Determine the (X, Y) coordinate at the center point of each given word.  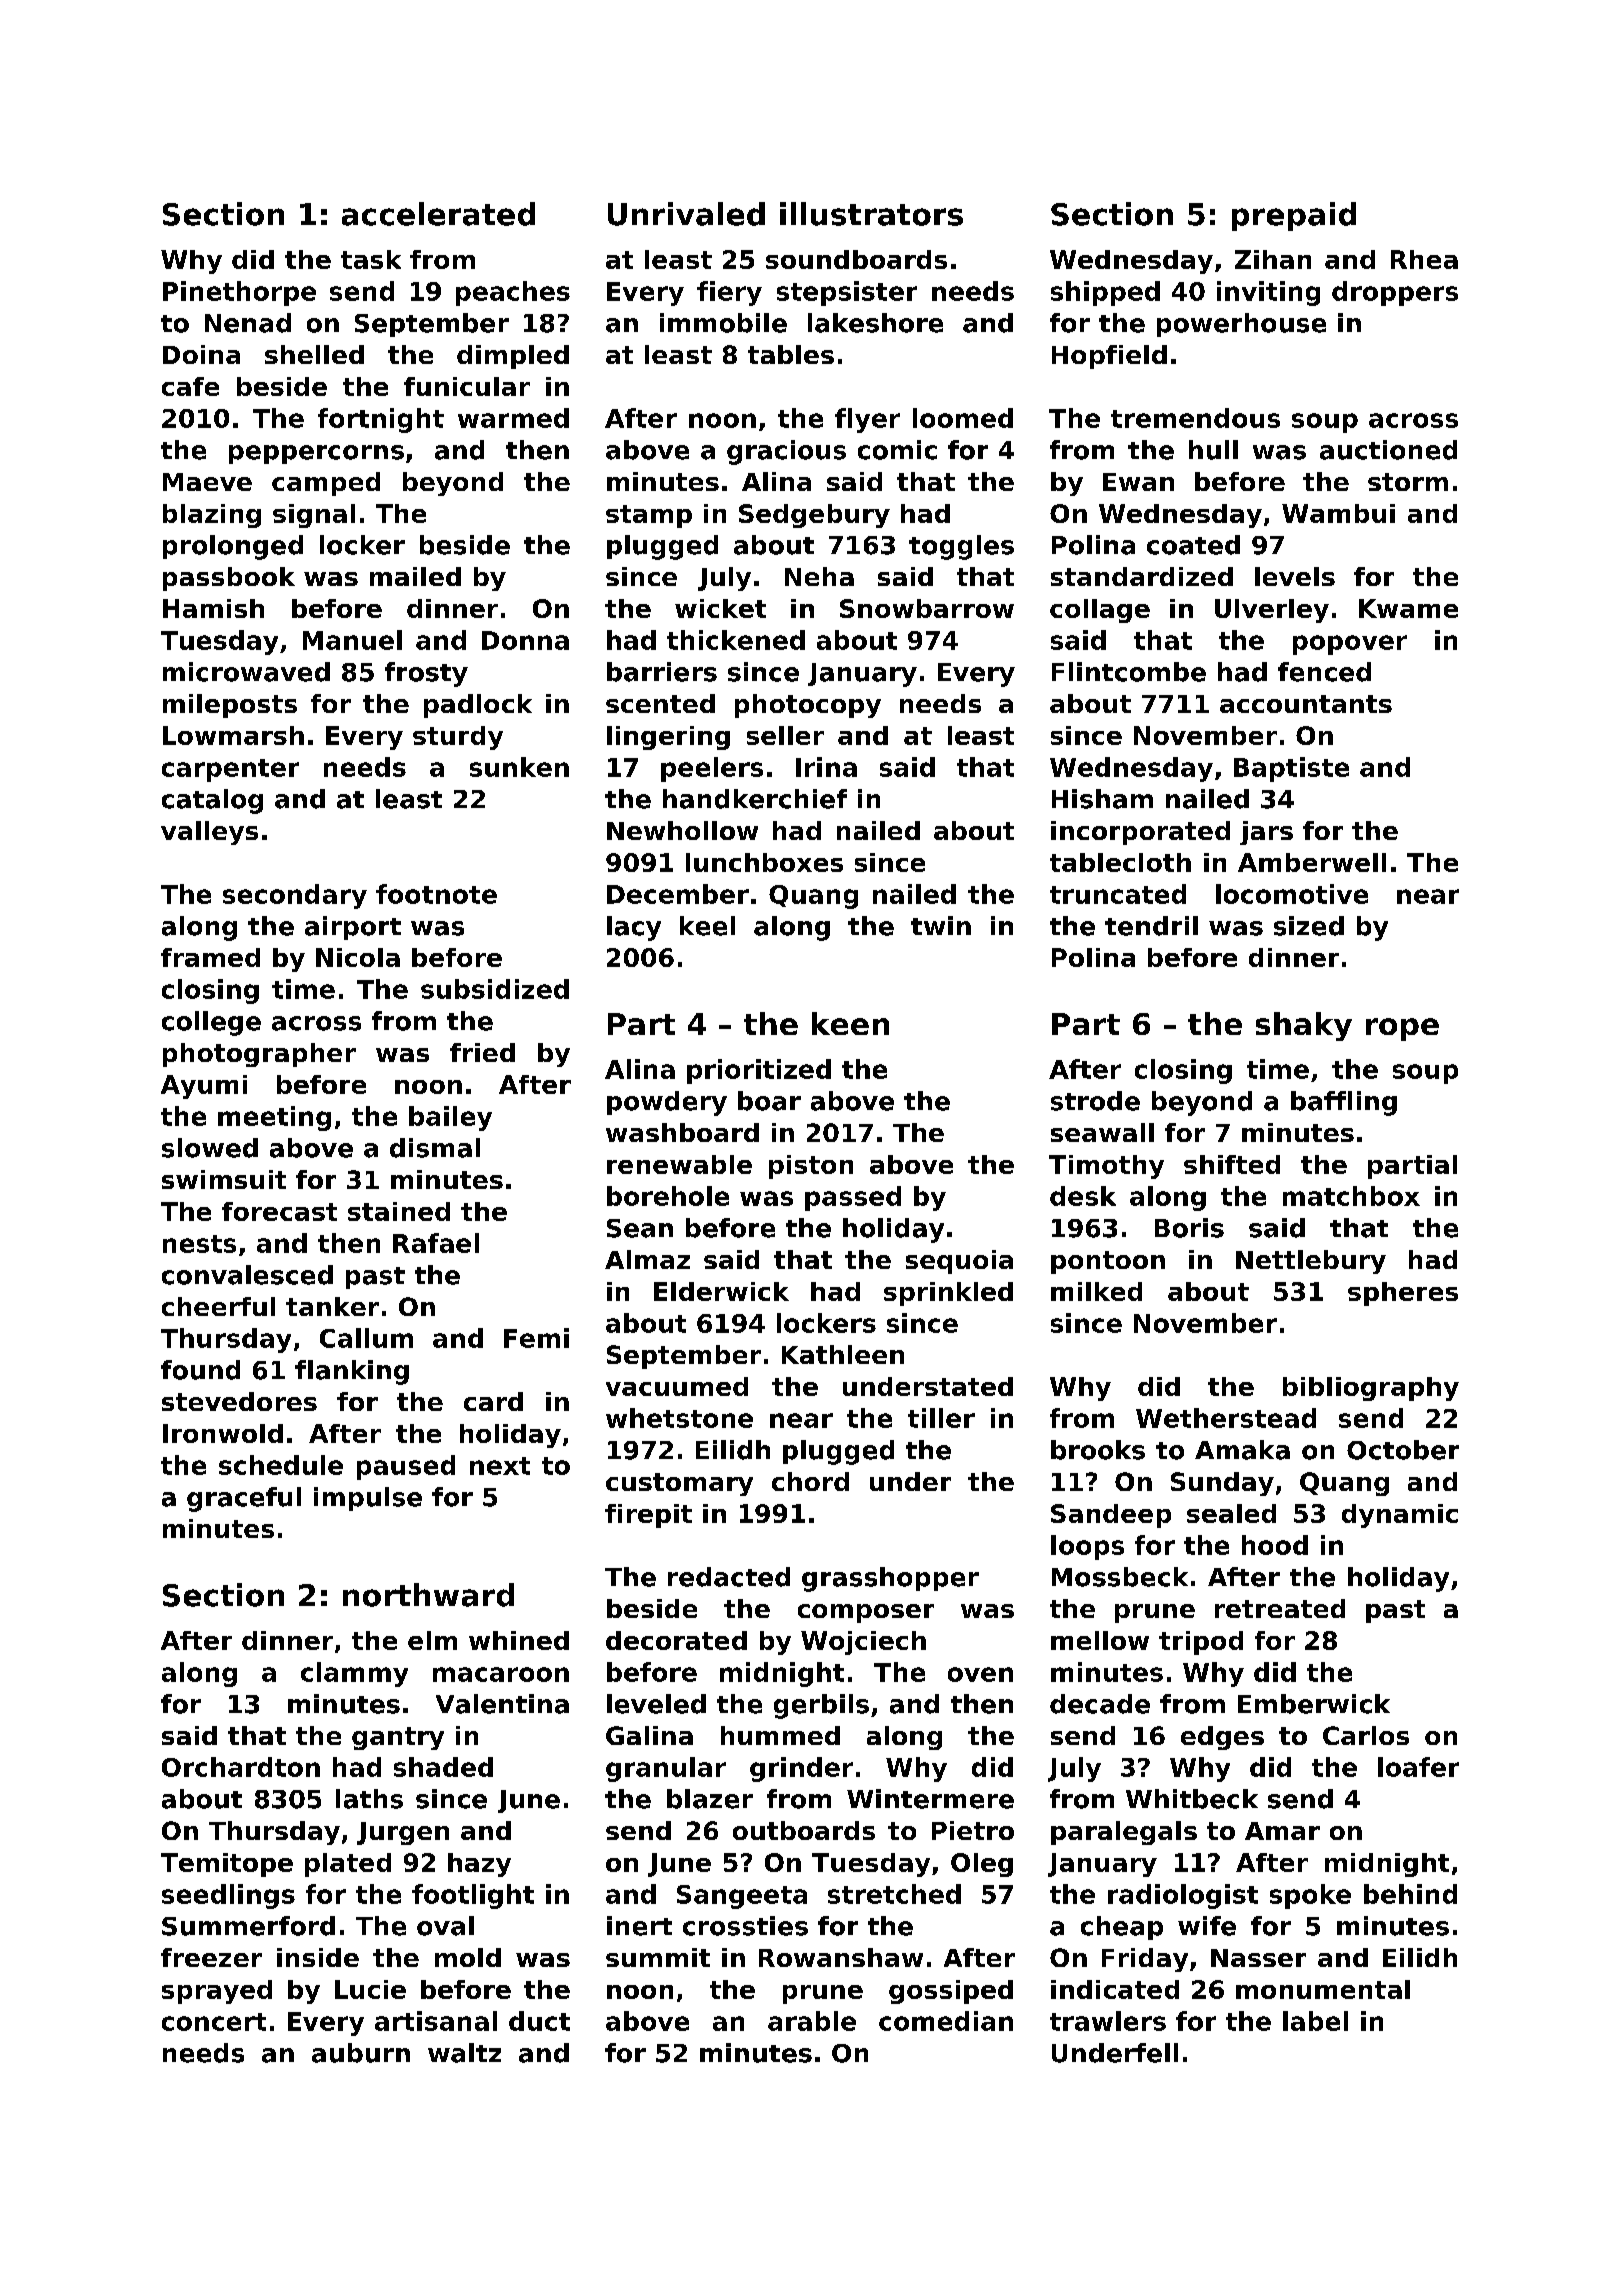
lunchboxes (764, 862)
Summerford (248, 1926)
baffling (1344, 1103)
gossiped (951, 1992)
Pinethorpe (239, 293)
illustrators (871, 214)
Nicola (358, 957)
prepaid (1294, 216)
